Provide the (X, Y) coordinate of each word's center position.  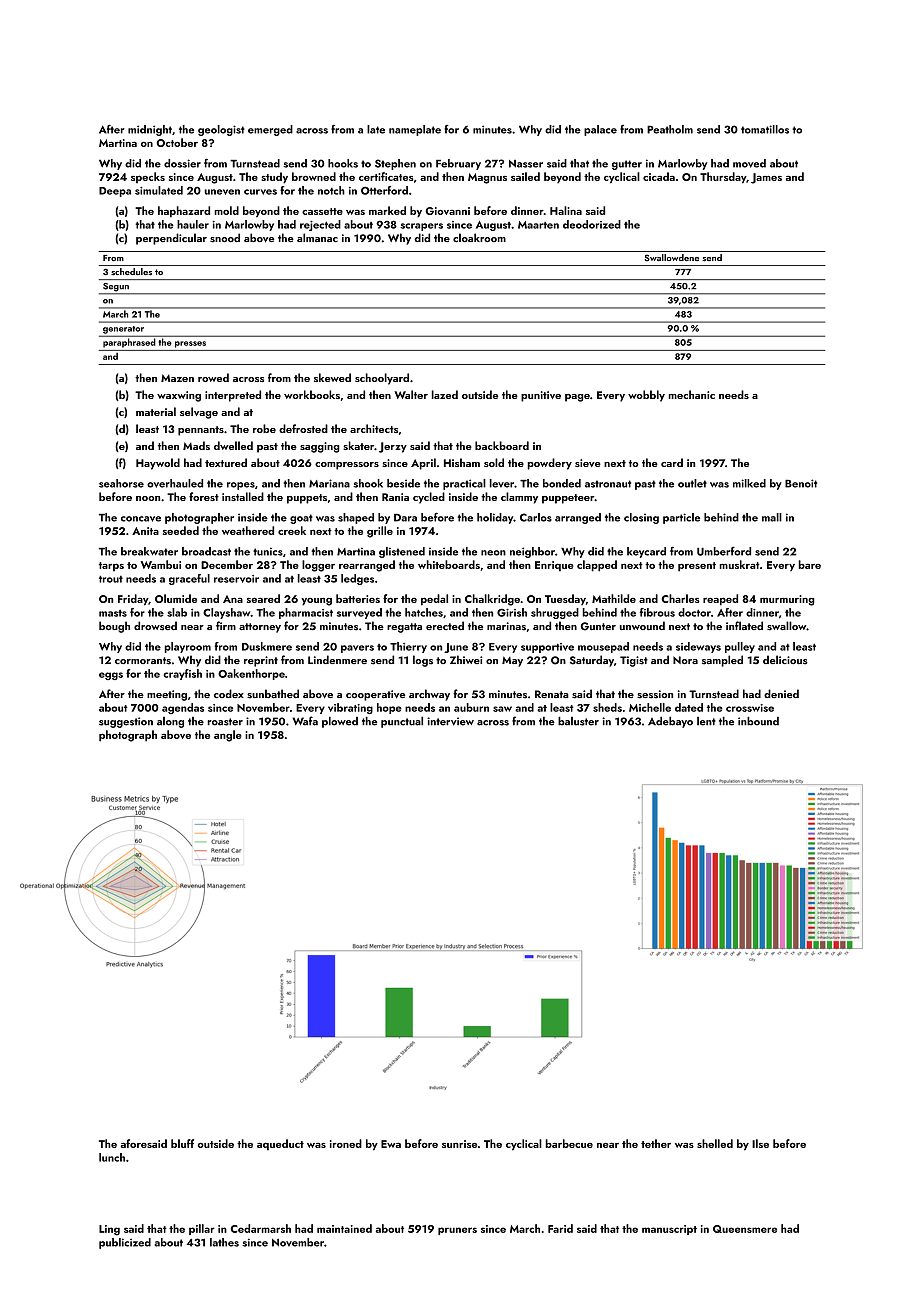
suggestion (126, 722)
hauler (193, 224)
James (766, 178)
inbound (758, 721)
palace (600, 130)
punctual (402, 722)
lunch (112, 1157)
